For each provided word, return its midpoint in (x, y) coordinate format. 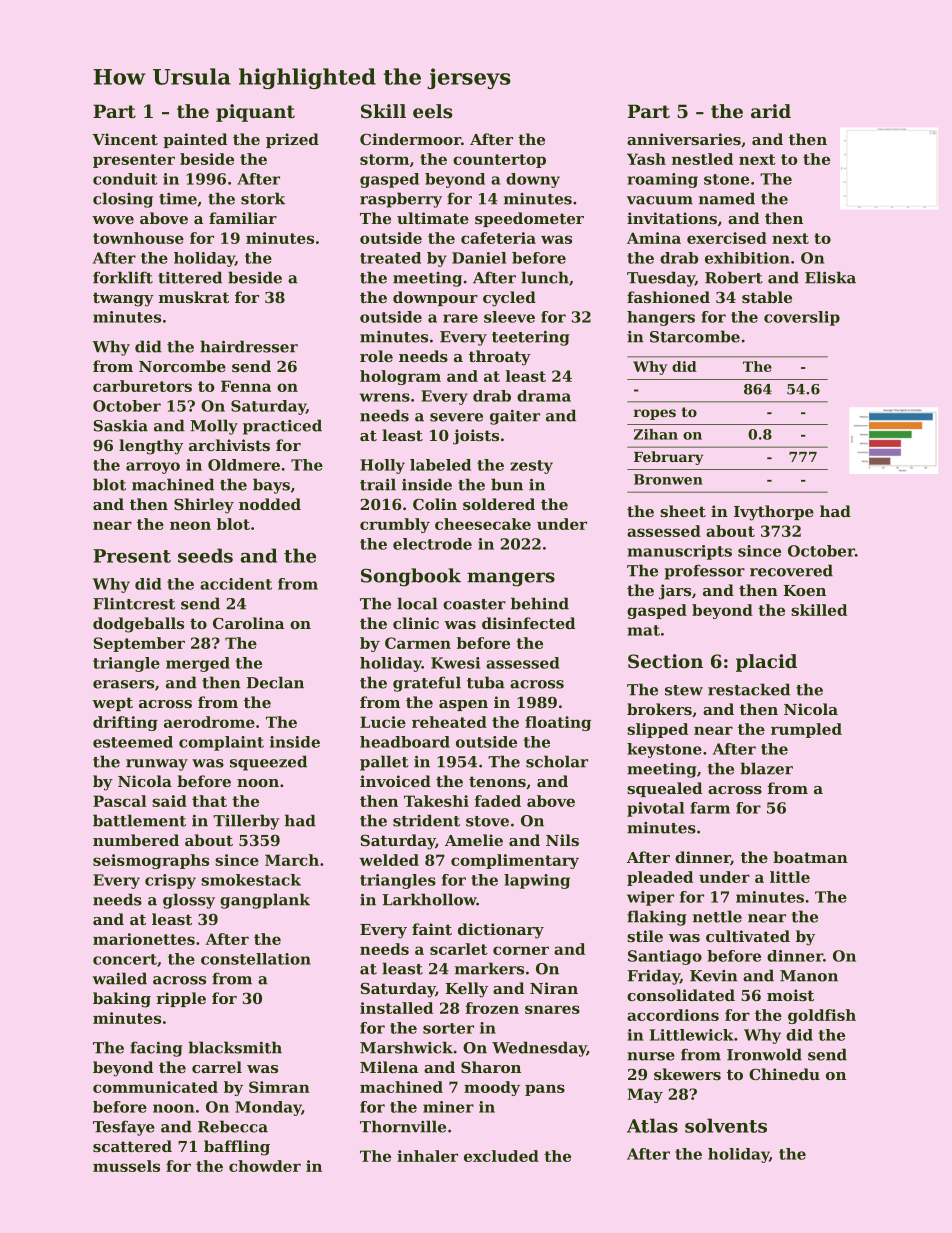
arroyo (153, 468)
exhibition (747, 258)
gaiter (515, 417)
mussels (126, 1166)
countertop (499, 161)
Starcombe (695, 336)
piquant (255, 113)
